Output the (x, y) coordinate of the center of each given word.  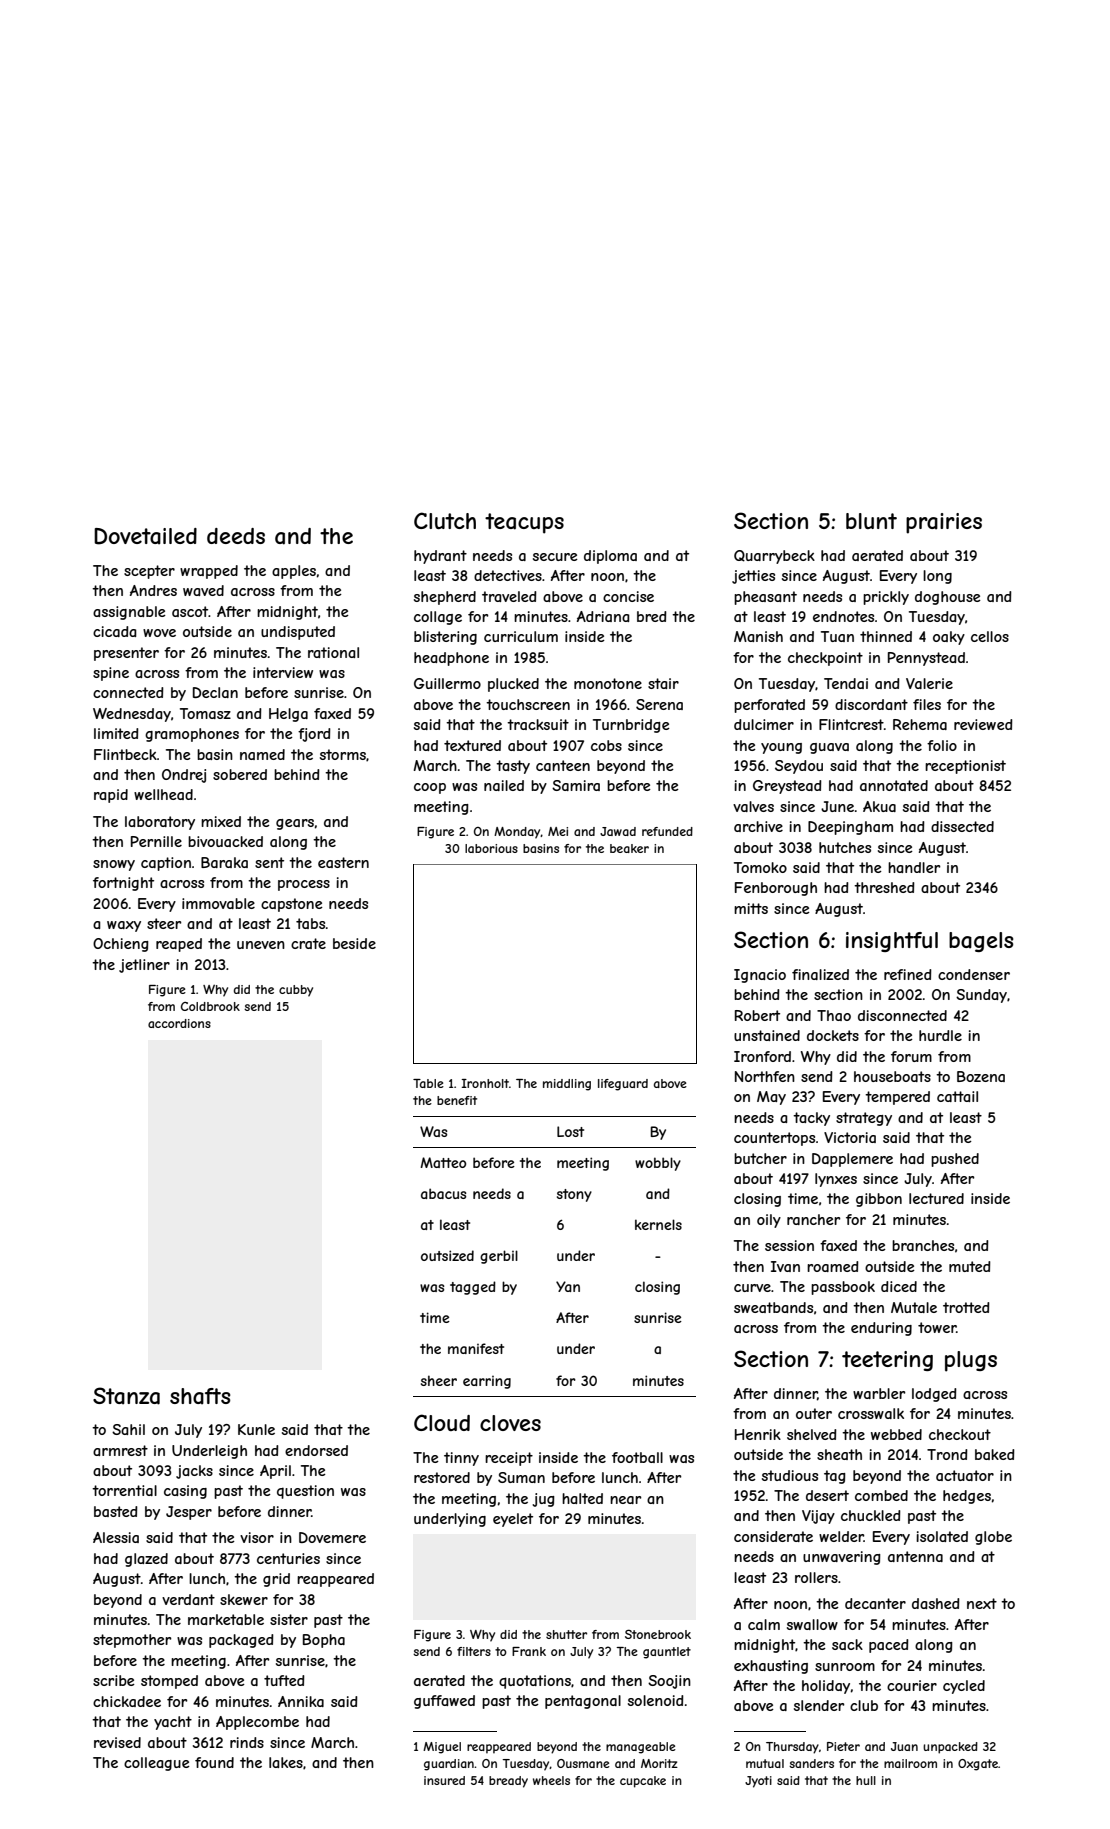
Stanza (126, 1396)
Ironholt (485, 1083)
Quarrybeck (774, 557)
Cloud (442, 1422)
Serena (659, 704)
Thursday (792, 1748)
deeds (236, 536)
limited (116, 733)
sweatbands (773, 1307)
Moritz (659, 1763)
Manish (758, 636)
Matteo (443, 1162)
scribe (114, 1680)
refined (908, 974)
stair (663, 683)
